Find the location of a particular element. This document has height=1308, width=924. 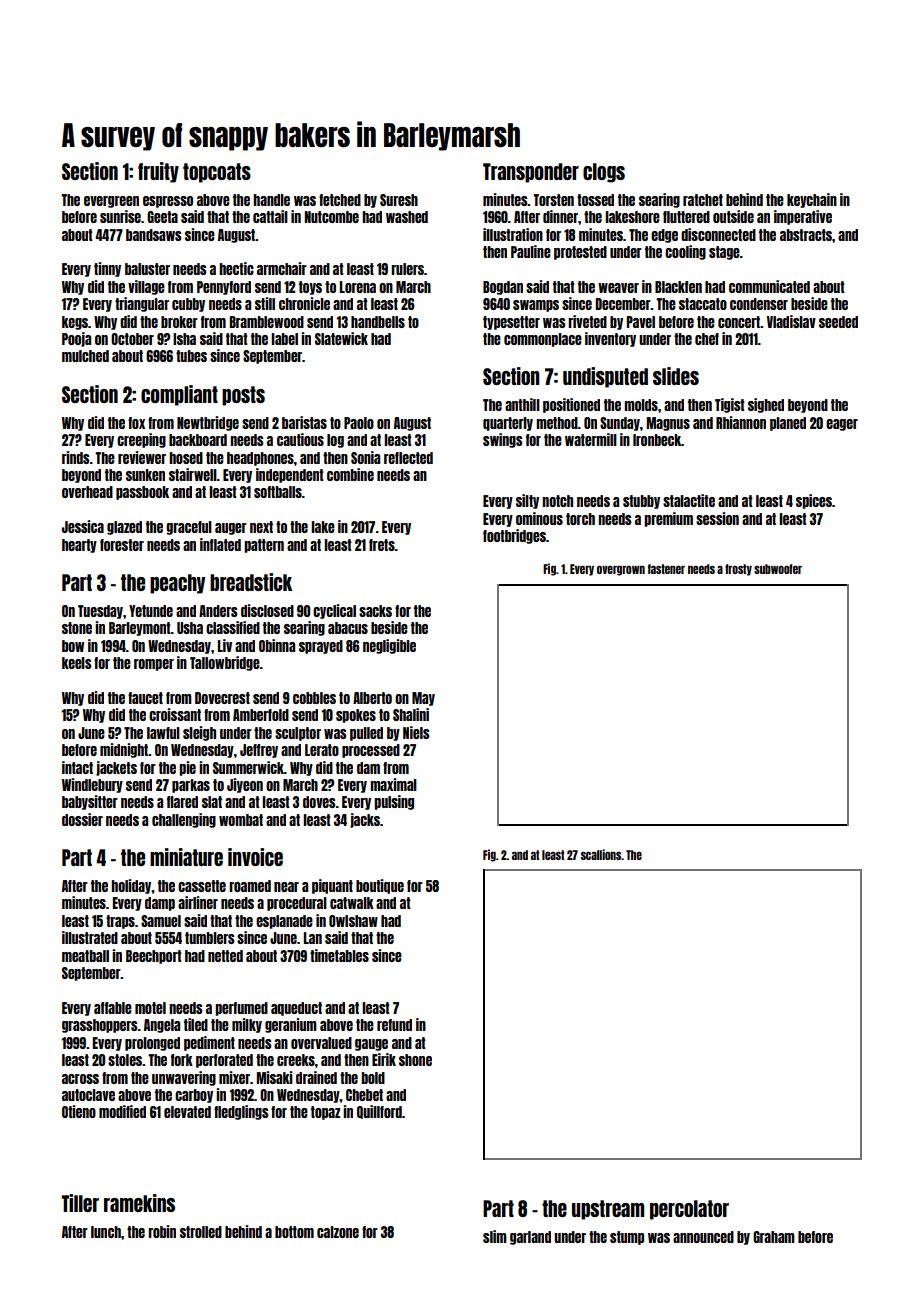

keychain is located at coordinates (812, 200).
